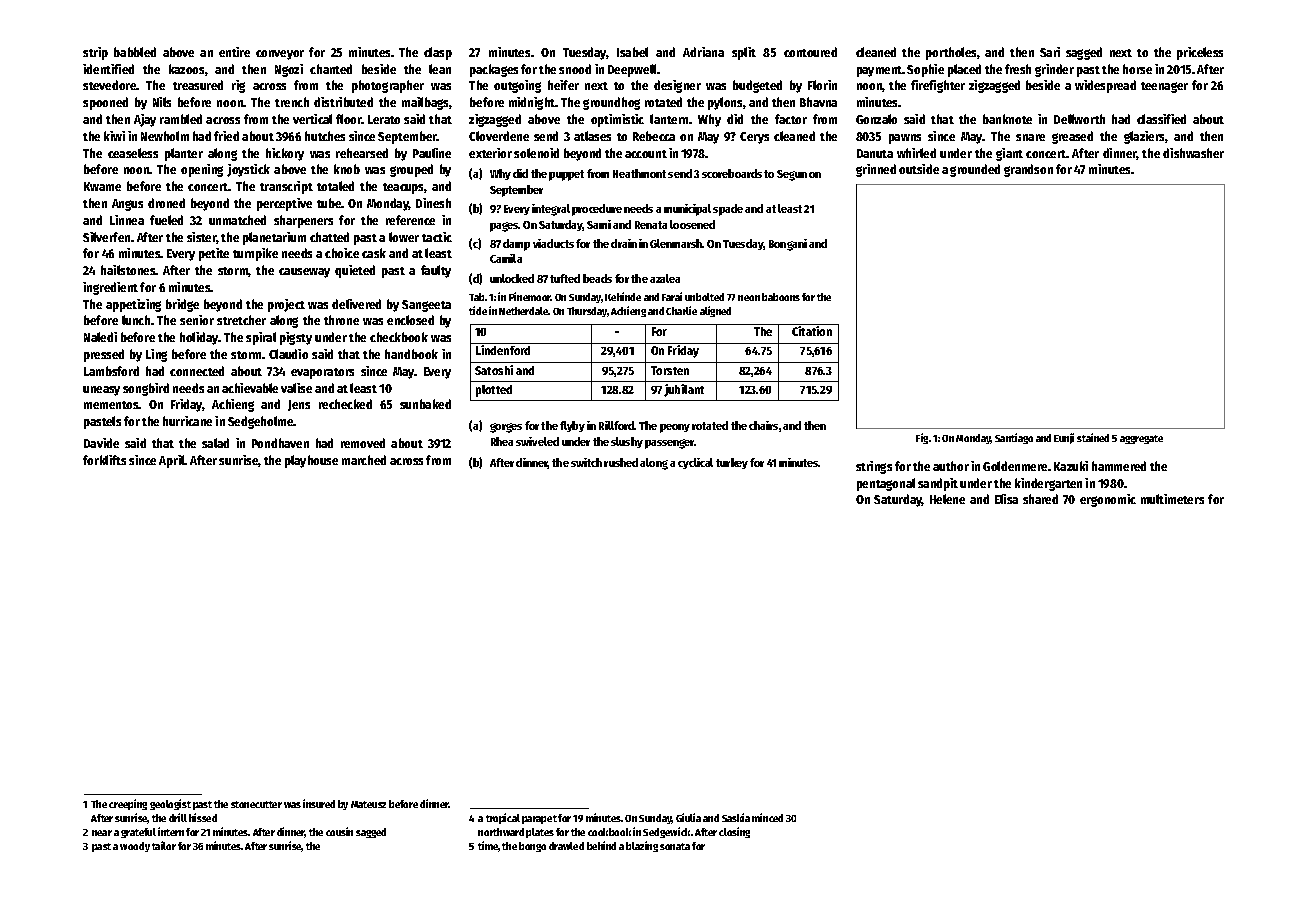 The width and height of the screenshot is (1308, 924). I want to click on sonata, so click(675, 846).
